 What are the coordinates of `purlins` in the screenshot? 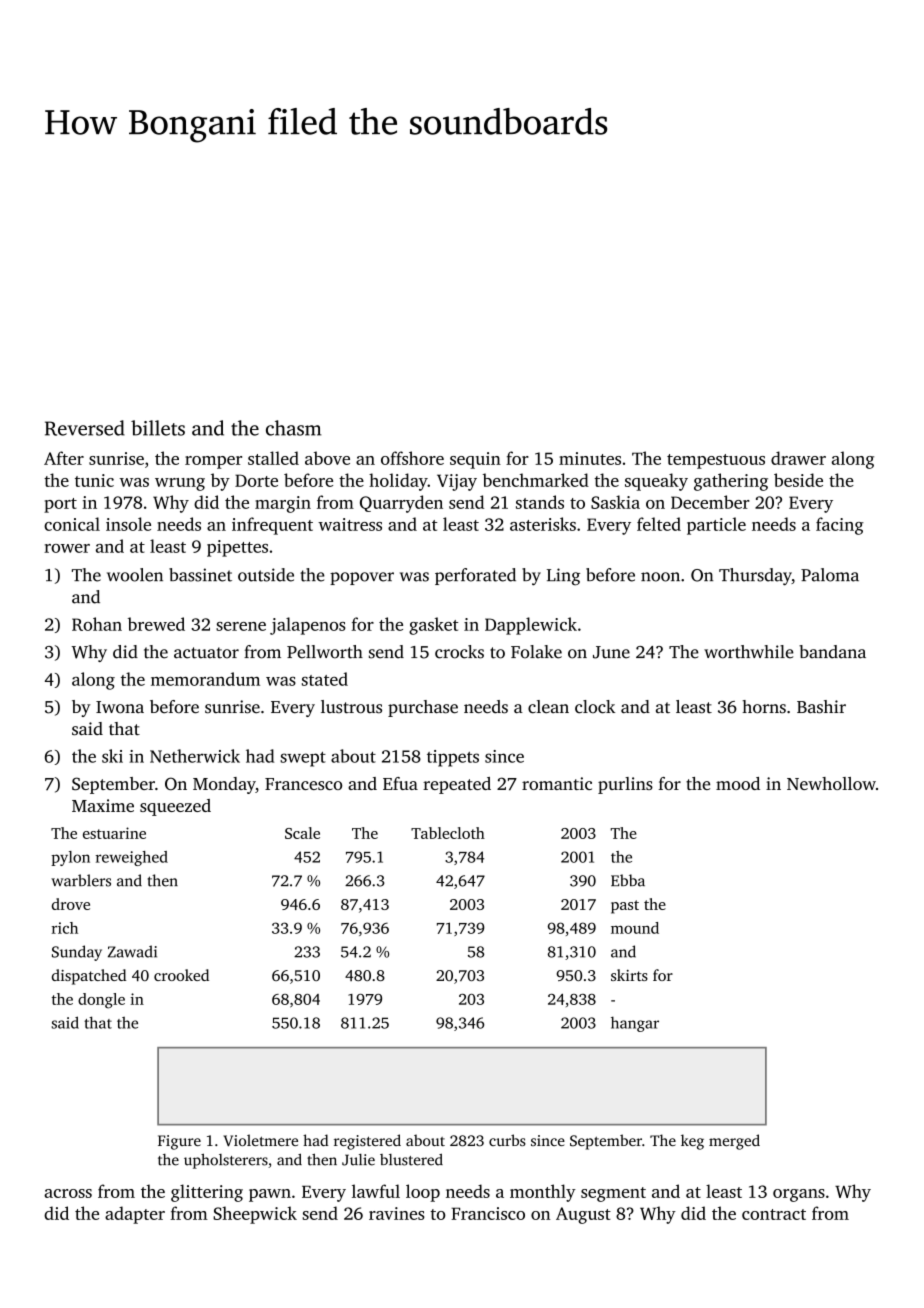 It's located at (625, 785).
